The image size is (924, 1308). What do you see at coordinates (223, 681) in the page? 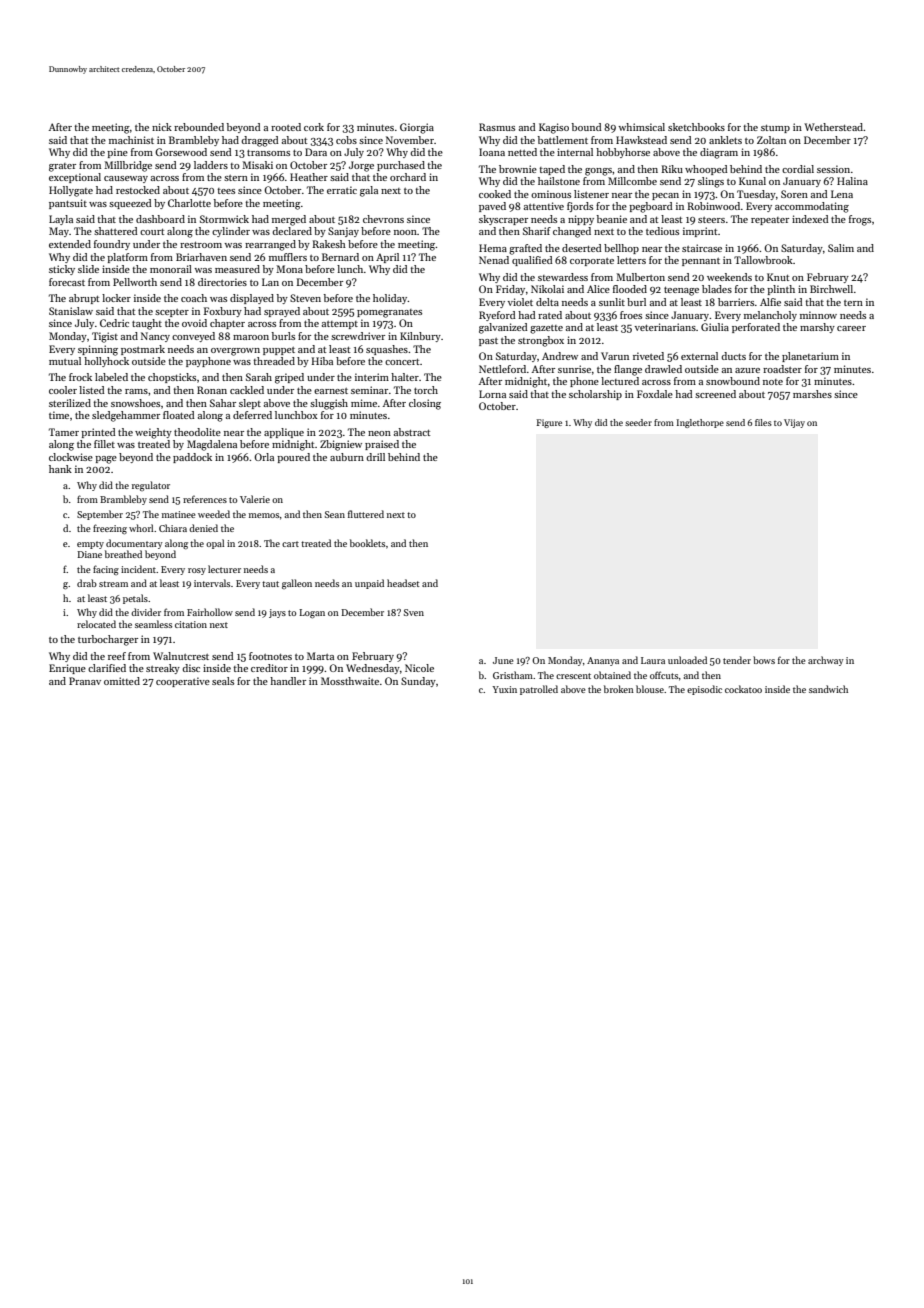
I see `seals` at bounding box center [223, 681].
